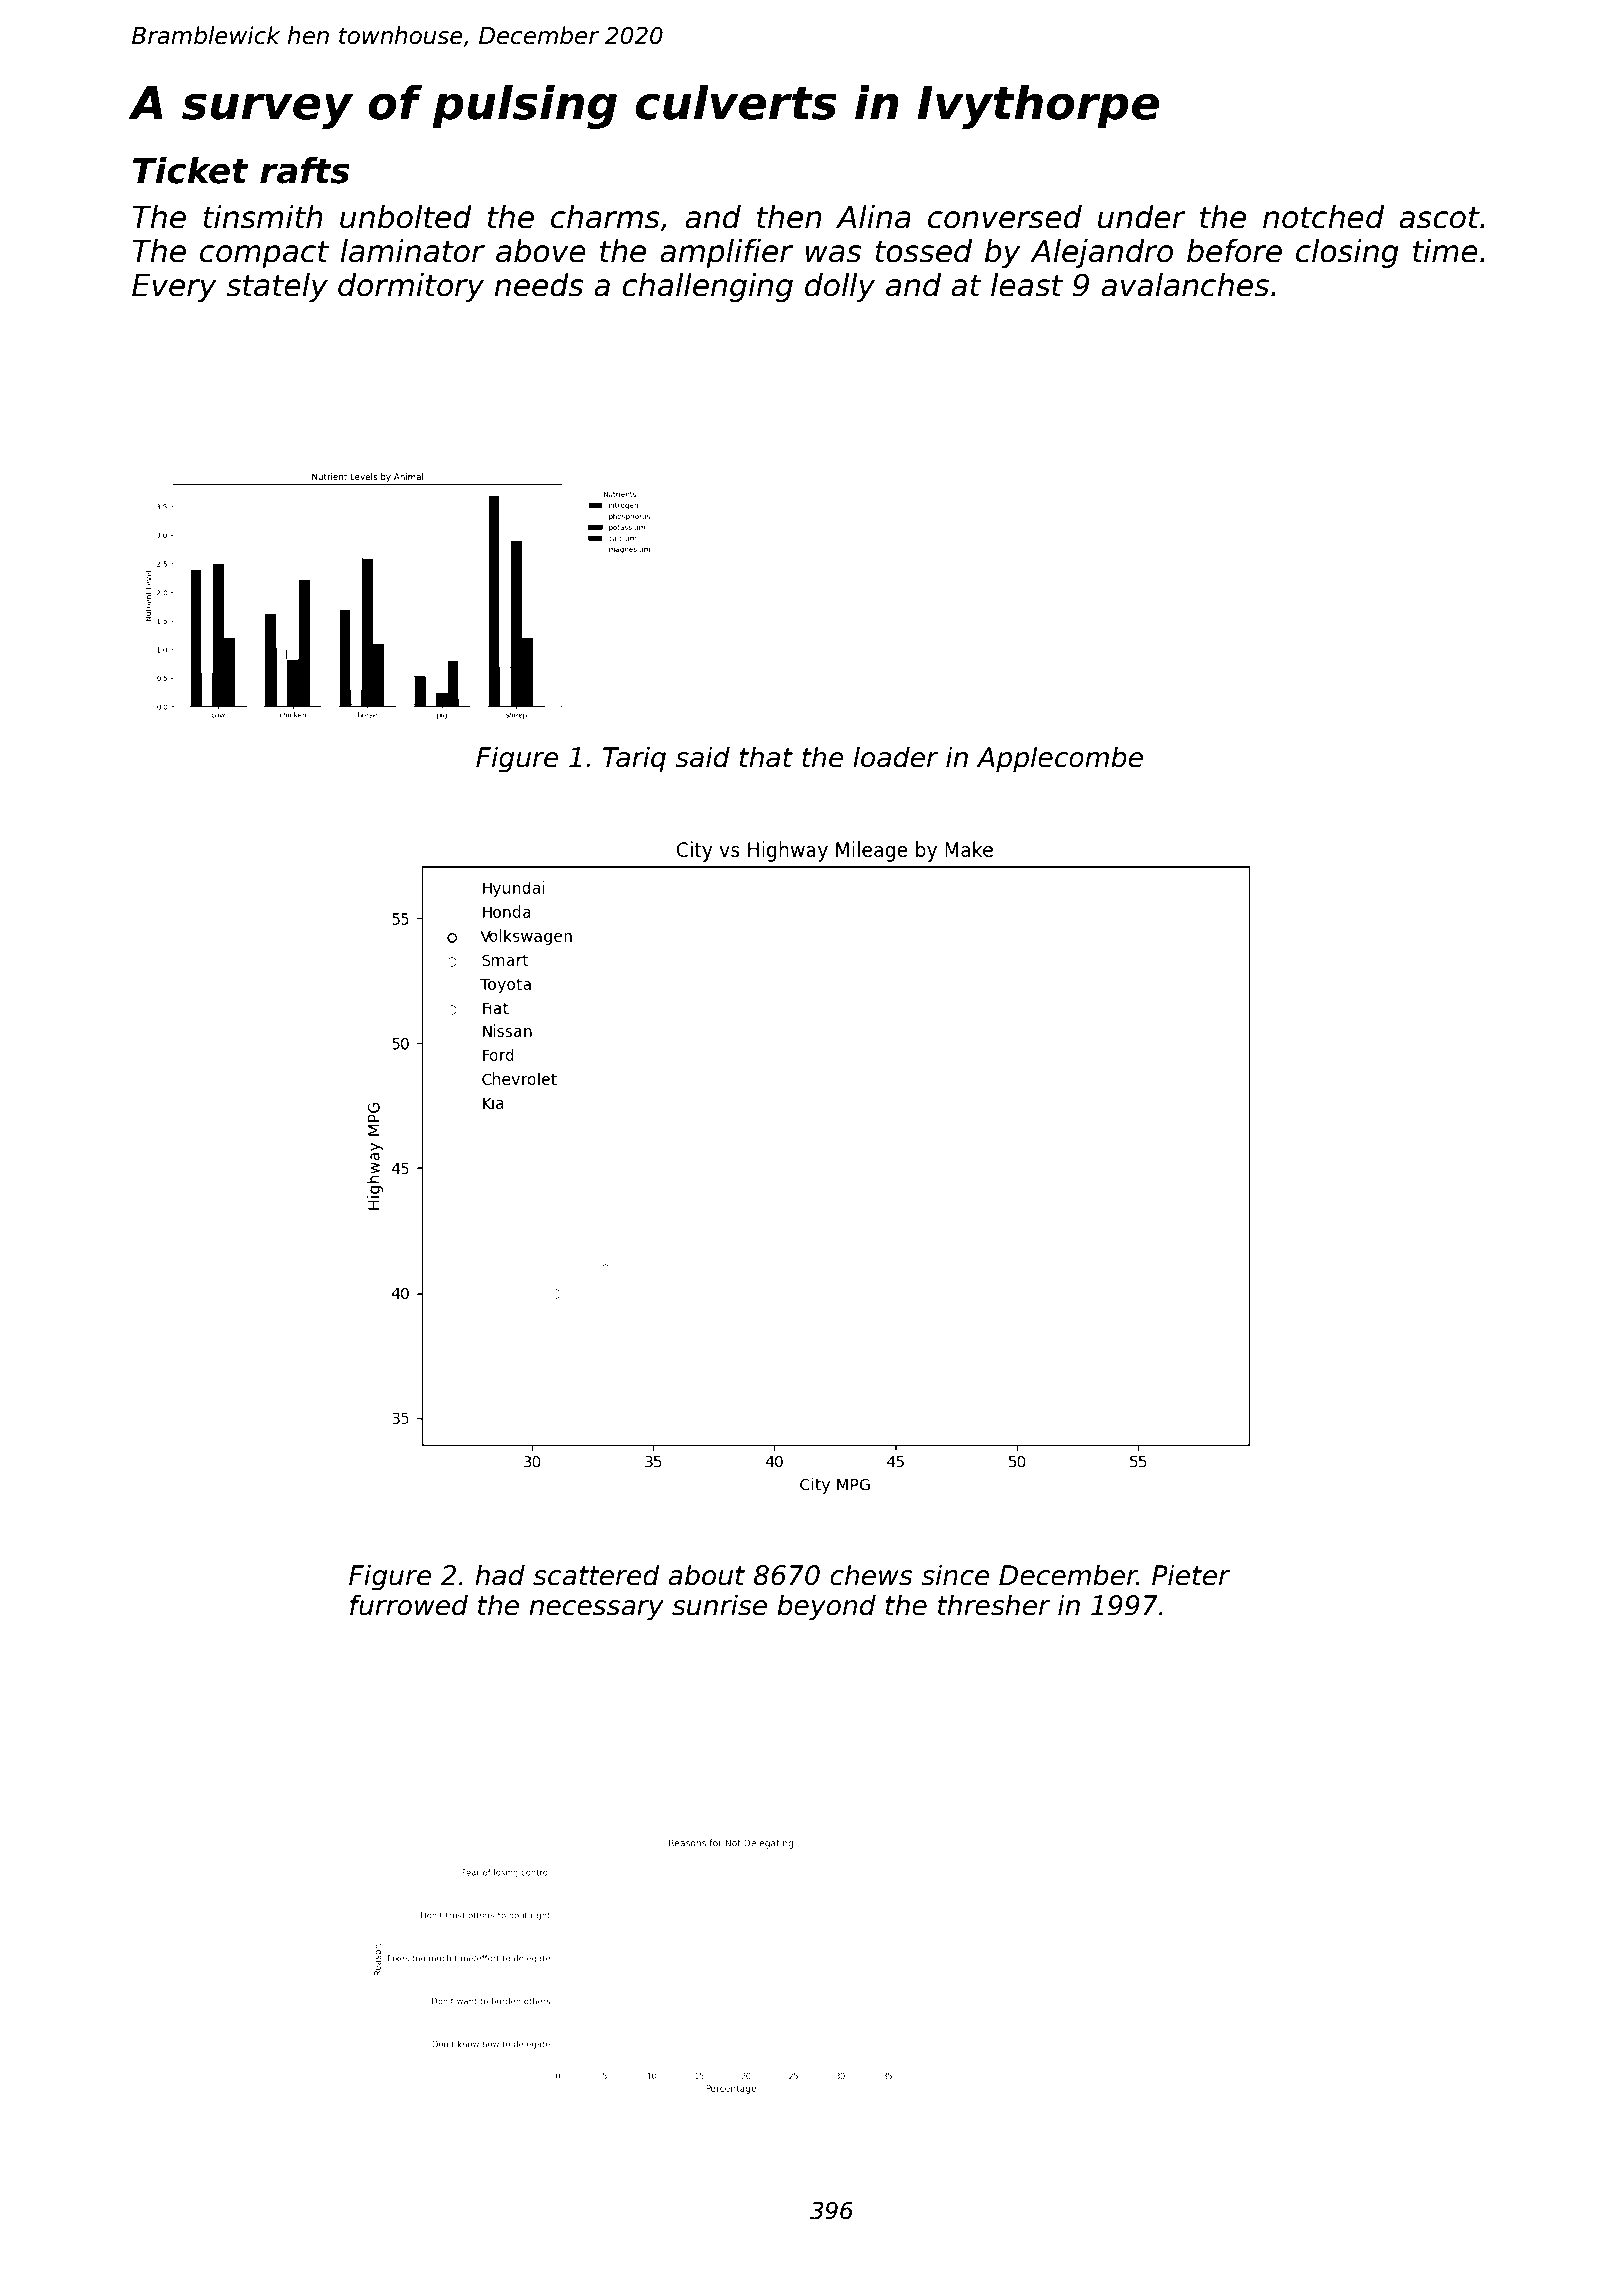 The image size is (1620, 2292). Describe the element at coordinates (955, 1575) in the document. I see `since` at that location.
